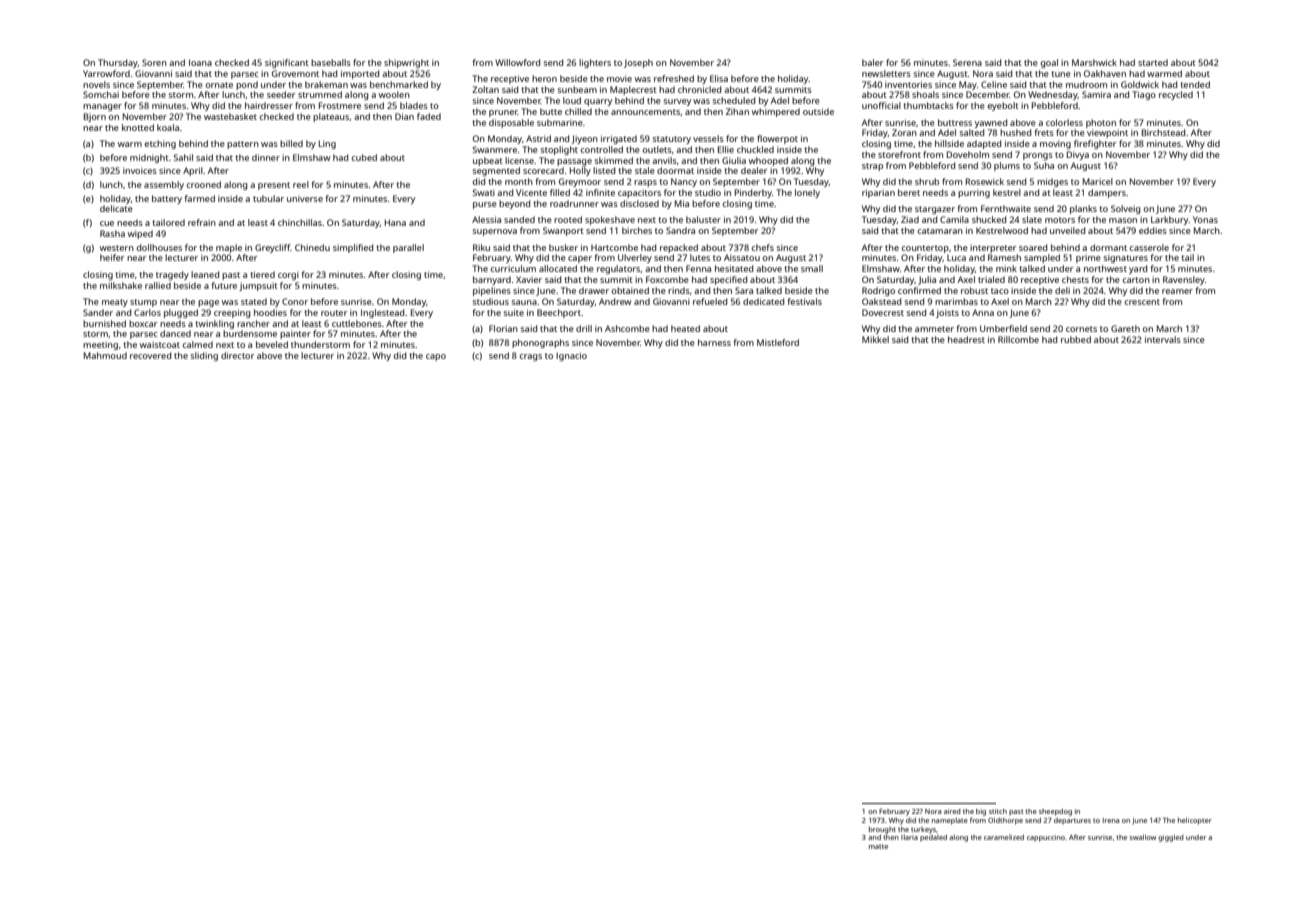  Describe the element at coordinates (288, 275) in the screenshot. I see `corgi` at that location.
